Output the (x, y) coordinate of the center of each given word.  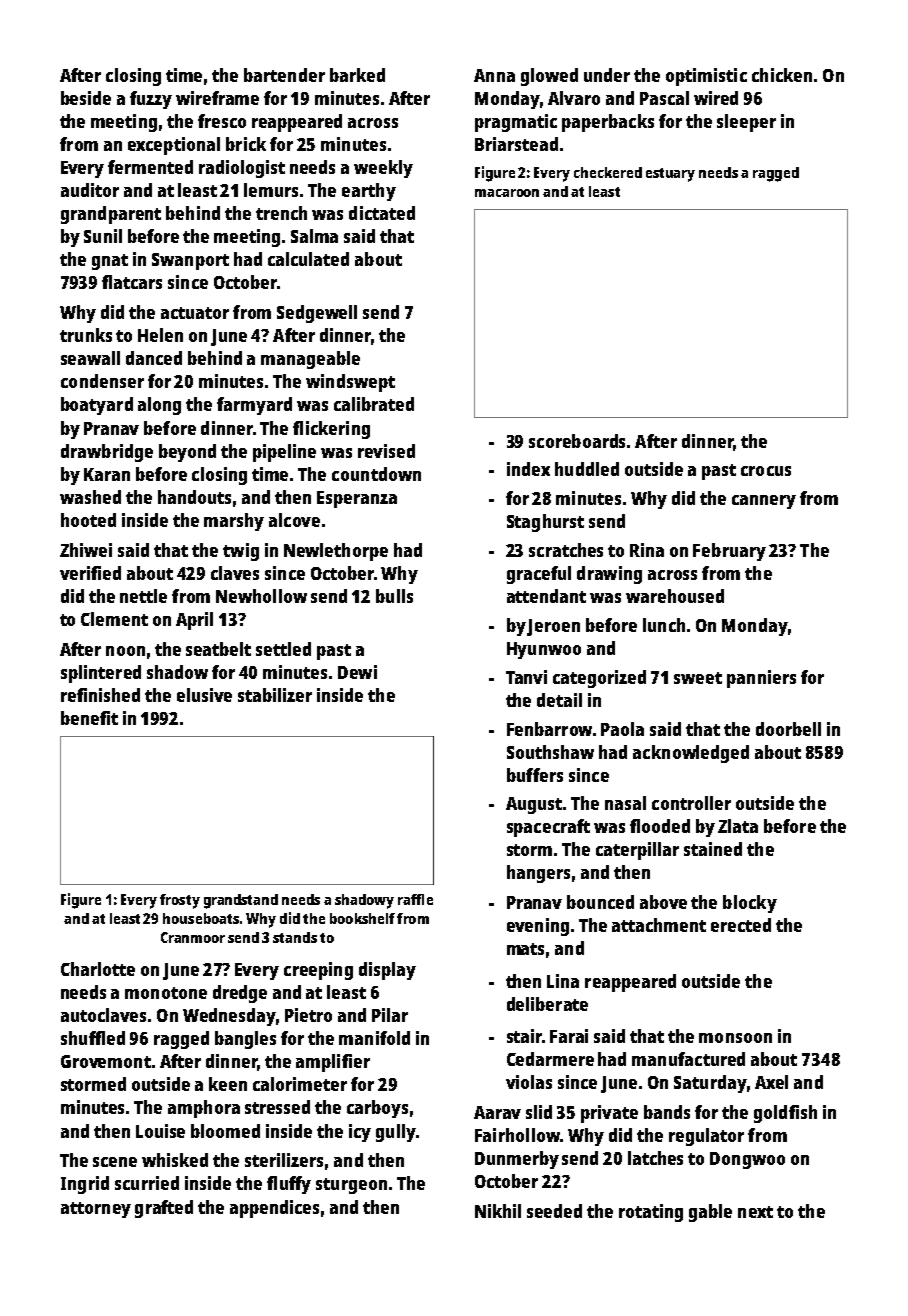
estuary (670, 175)
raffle (415, 899)
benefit (89, 718)
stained (713, 849)
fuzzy (151, 100)
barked (357, 75)
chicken (782, 75)
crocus (766, 471)
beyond (187, 453)
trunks (86, 335)
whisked (175, 1160)
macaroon (507, 193)
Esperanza (357, 499)
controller (691, 803)
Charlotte (98, 969)
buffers (535, 775)
